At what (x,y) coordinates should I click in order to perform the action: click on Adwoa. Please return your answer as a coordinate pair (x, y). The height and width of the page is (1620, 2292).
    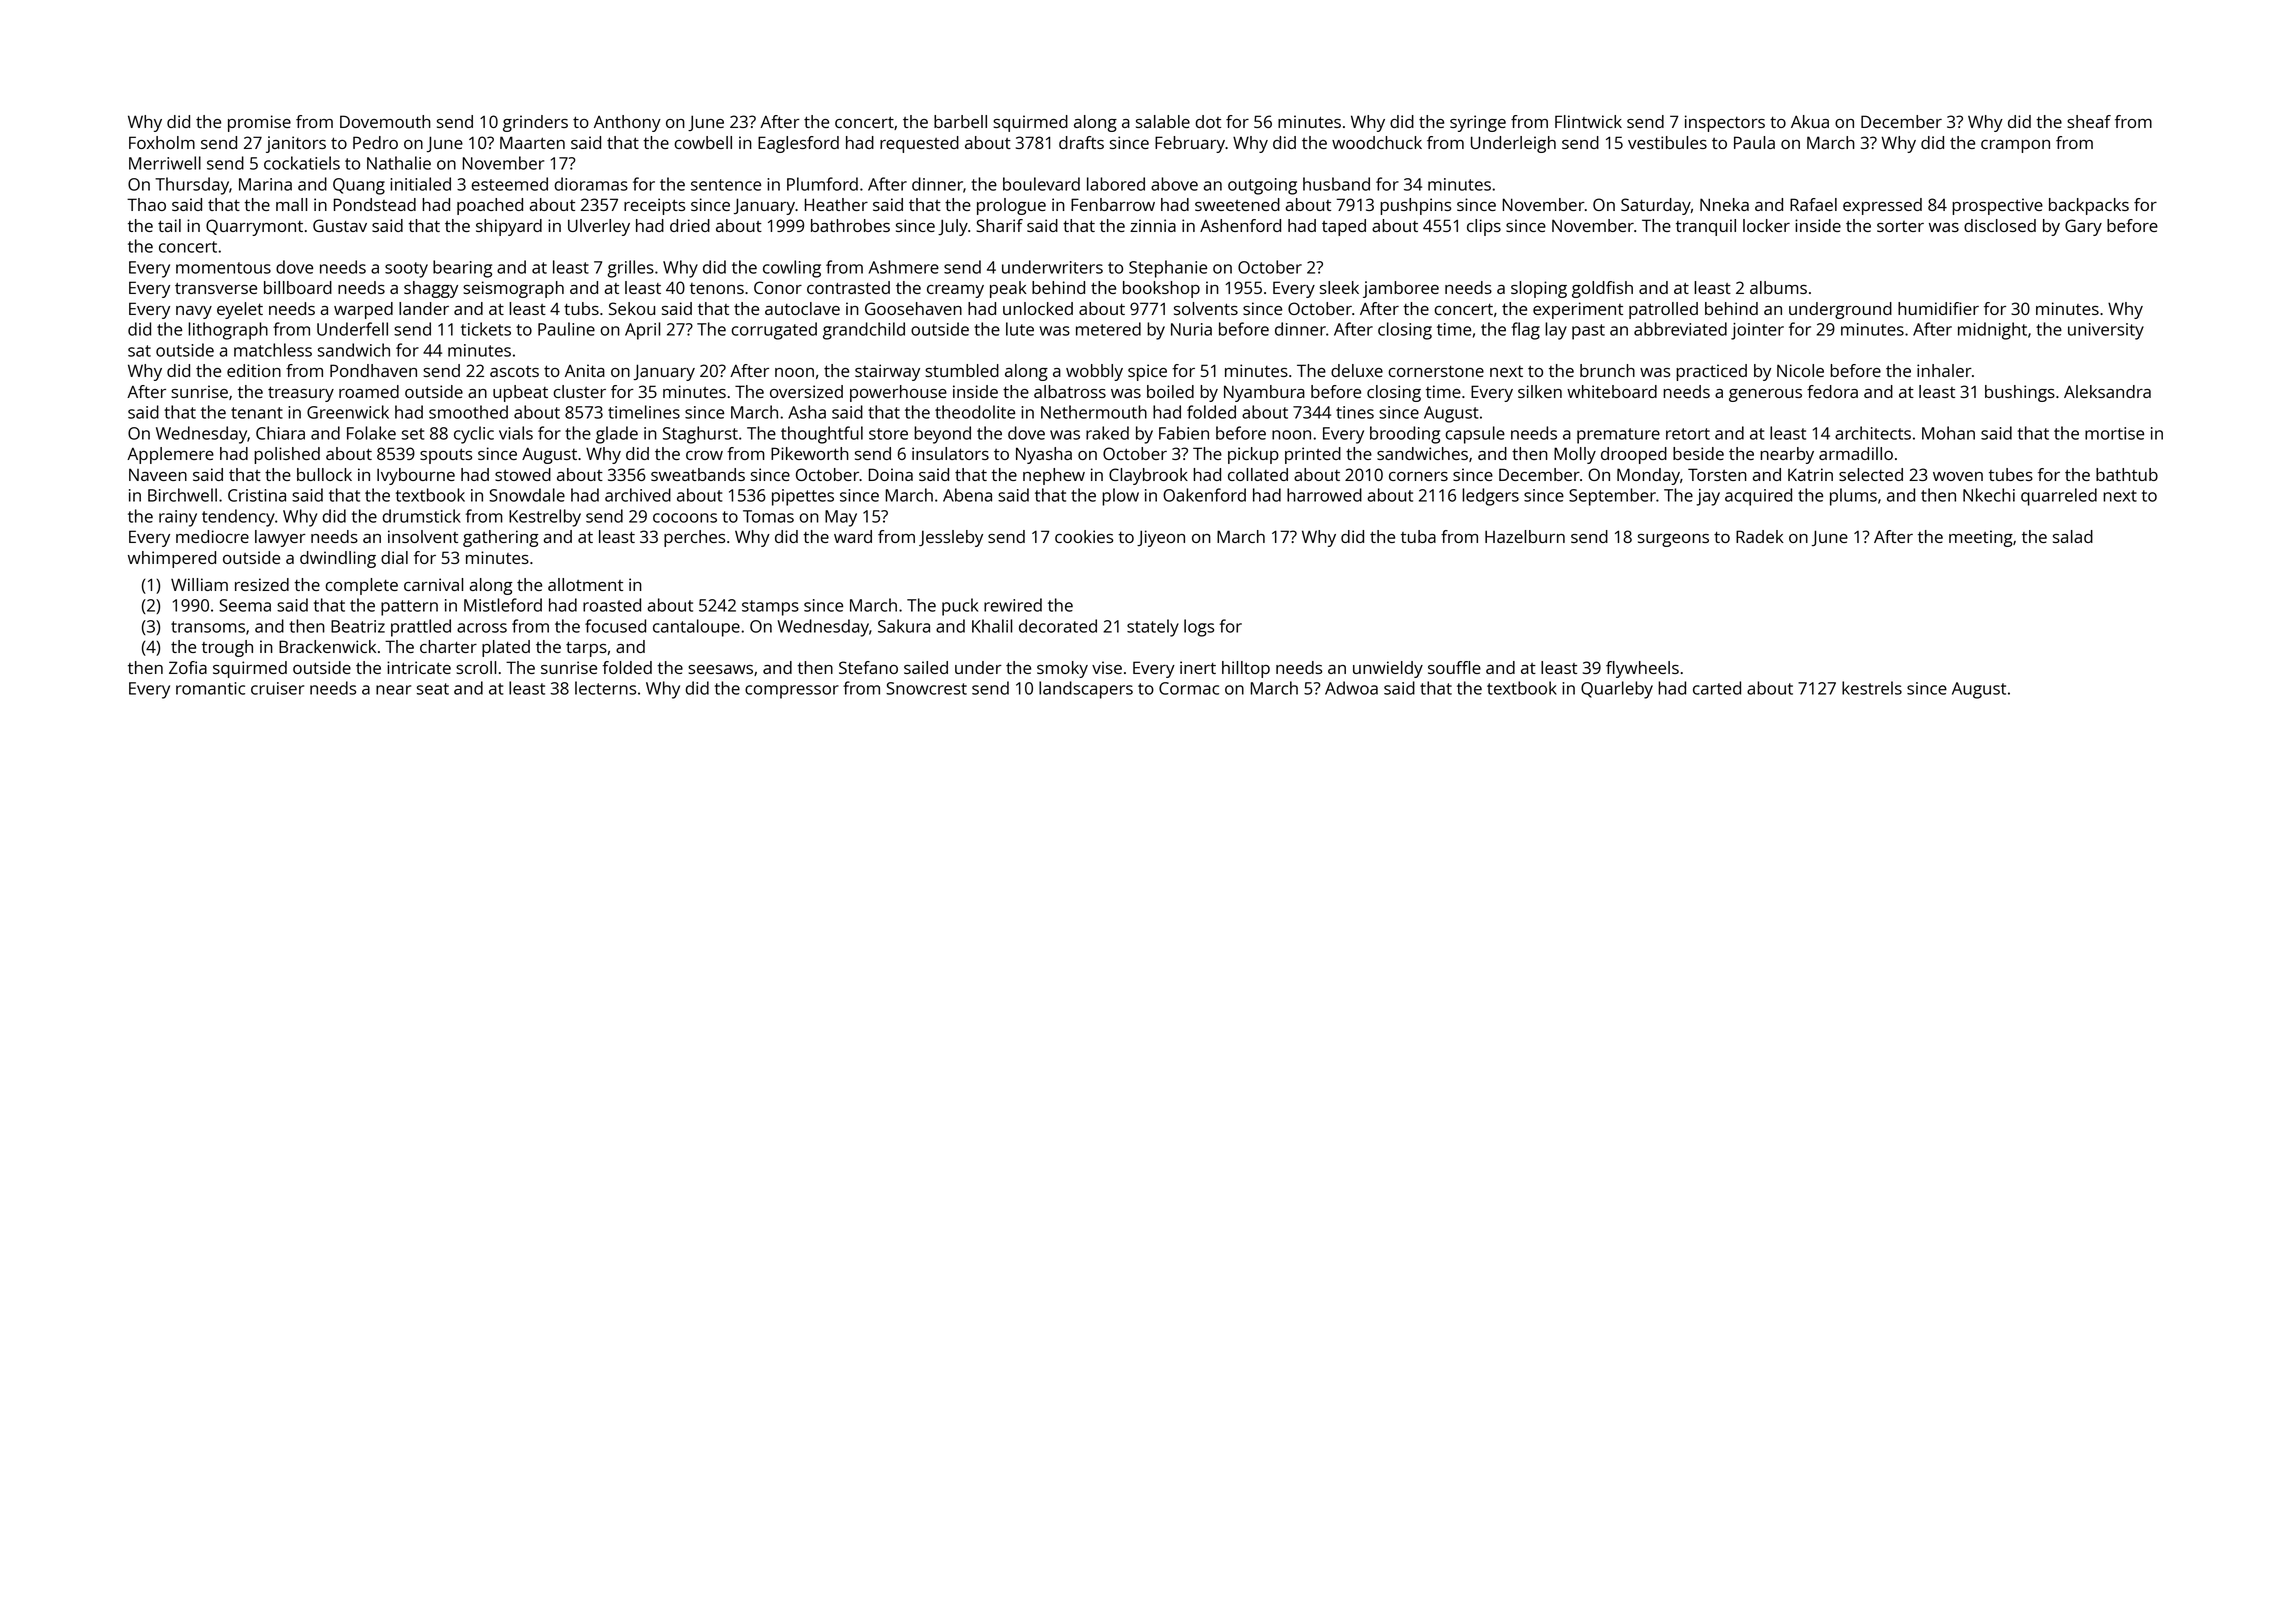
    Looking at the image, I should click on (1351, 688).
